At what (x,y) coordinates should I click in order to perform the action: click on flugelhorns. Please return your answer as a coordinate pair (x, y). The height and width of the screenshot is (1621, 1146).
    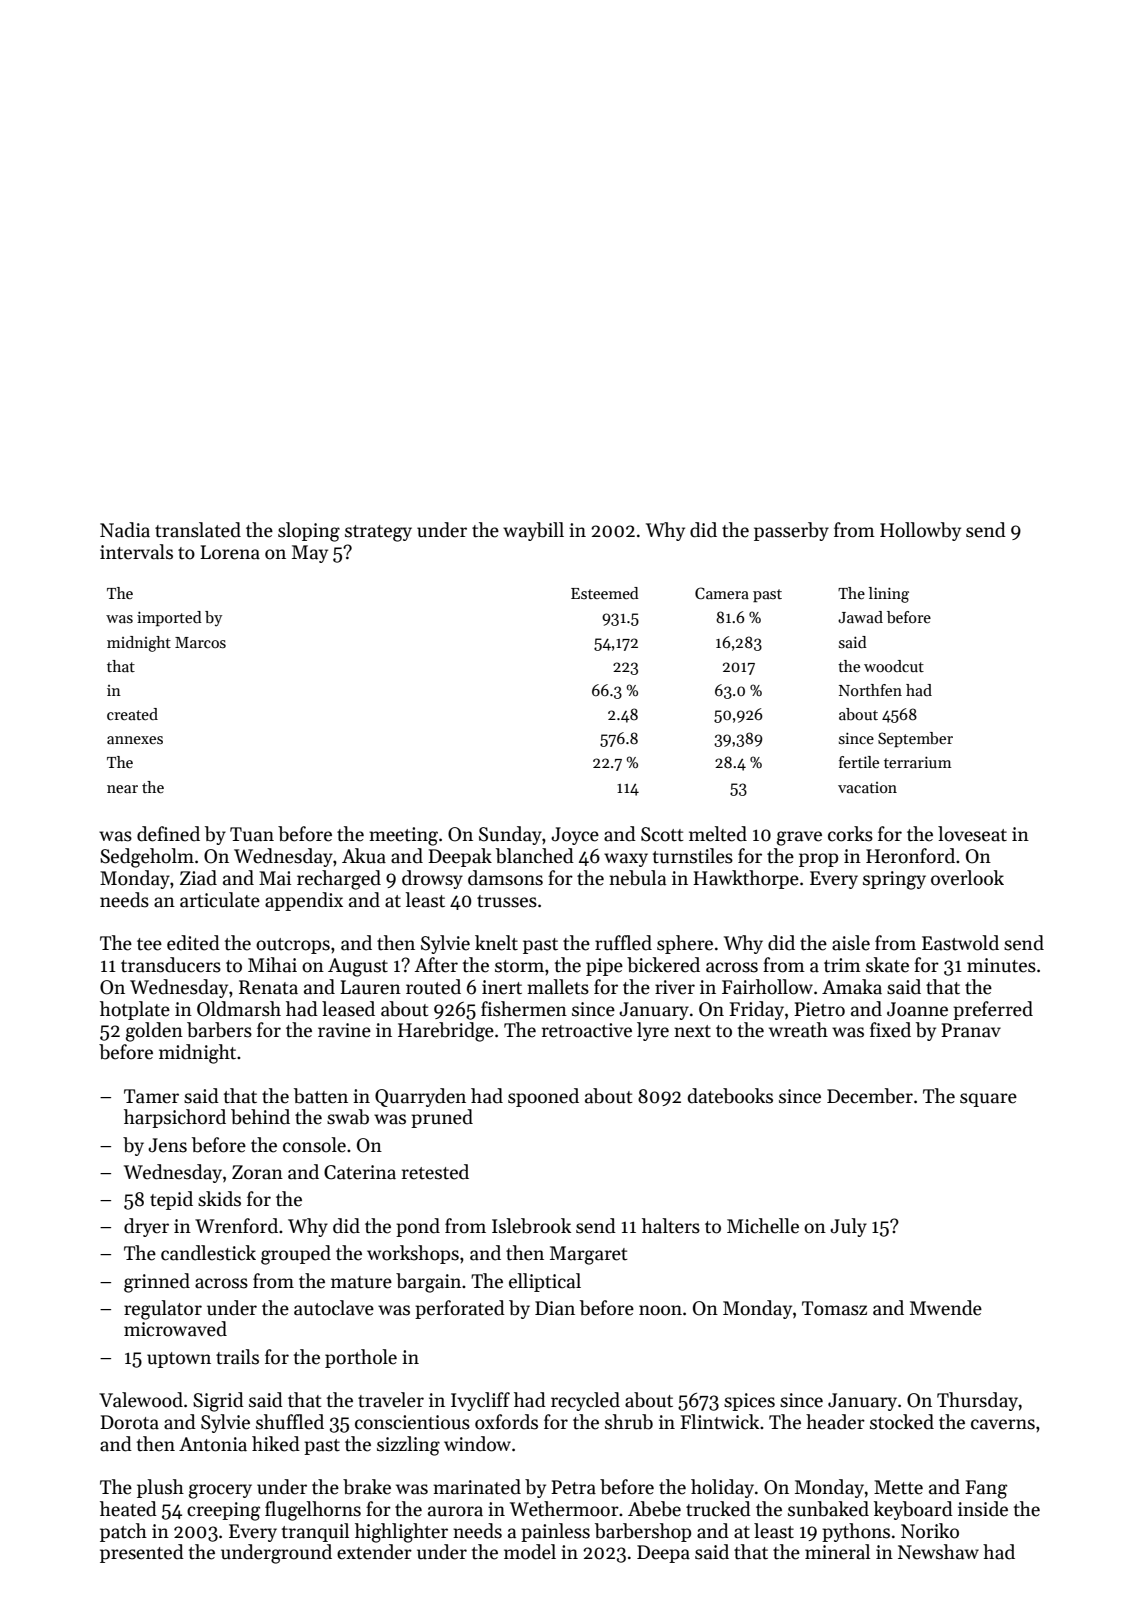
    Looking at the image, I should click on (313, 1511).
